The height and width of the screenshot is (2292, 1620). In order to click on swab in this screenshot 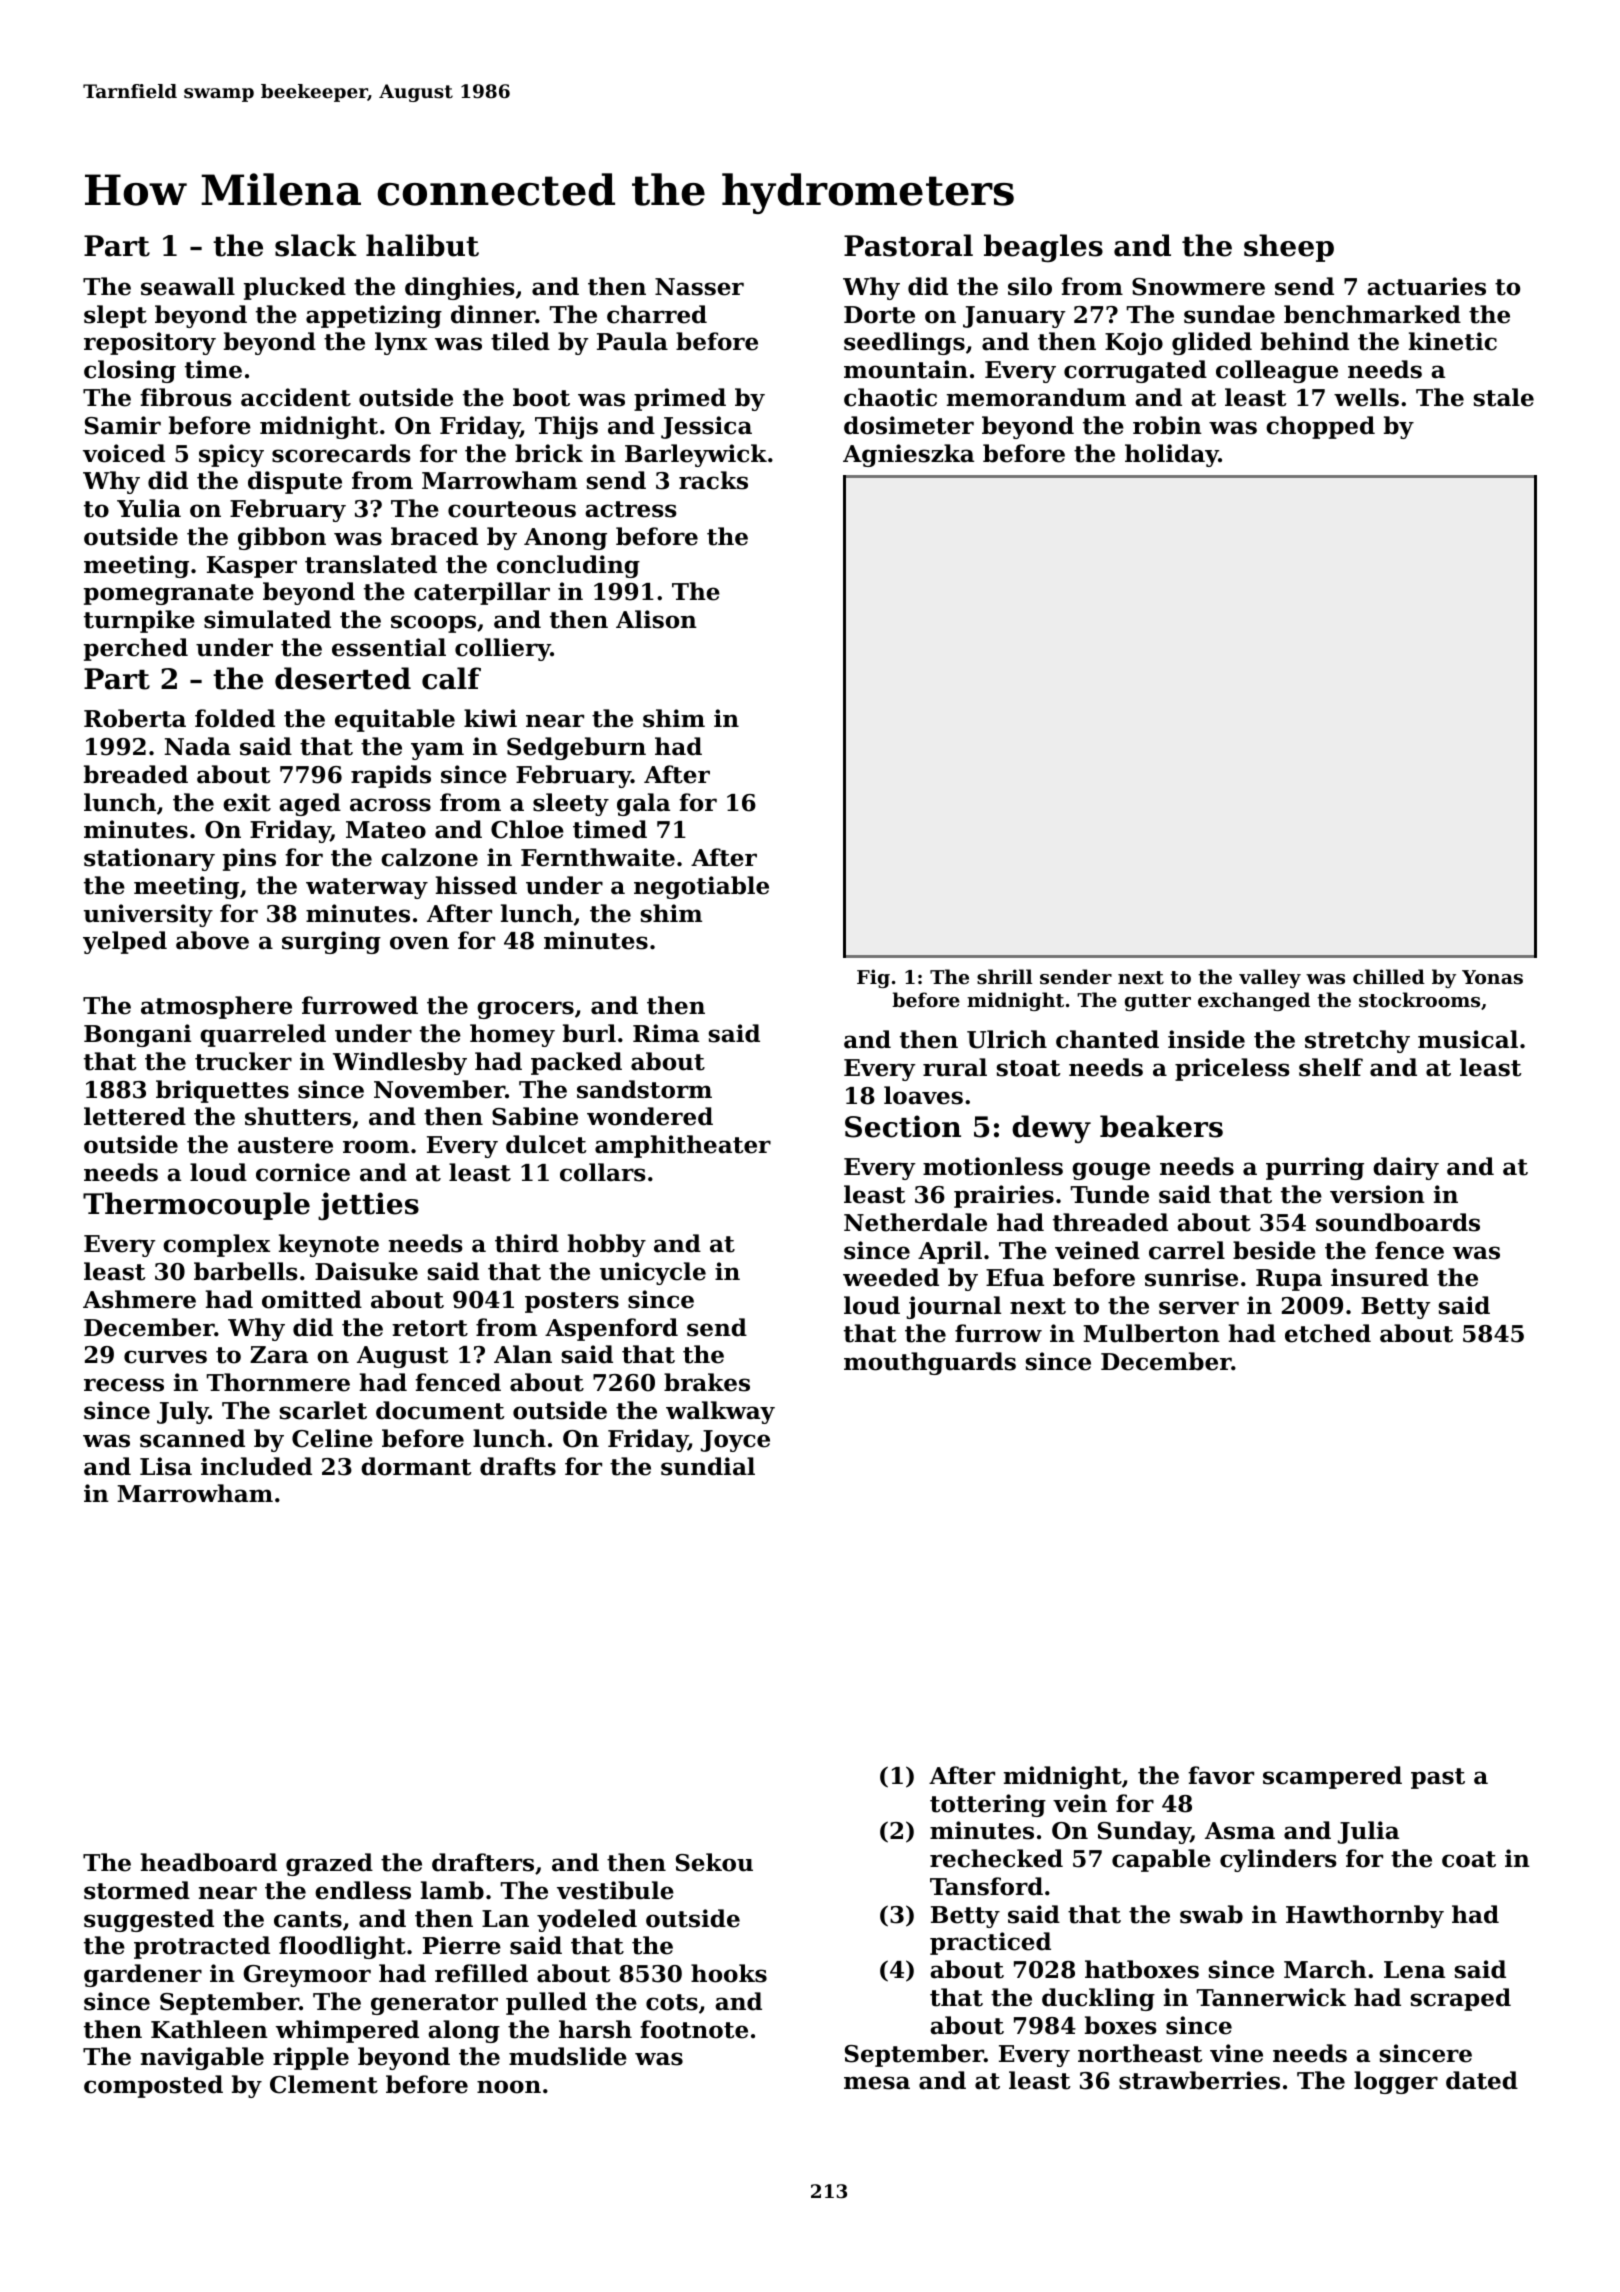, I will do `click(1211, 1914)`.
